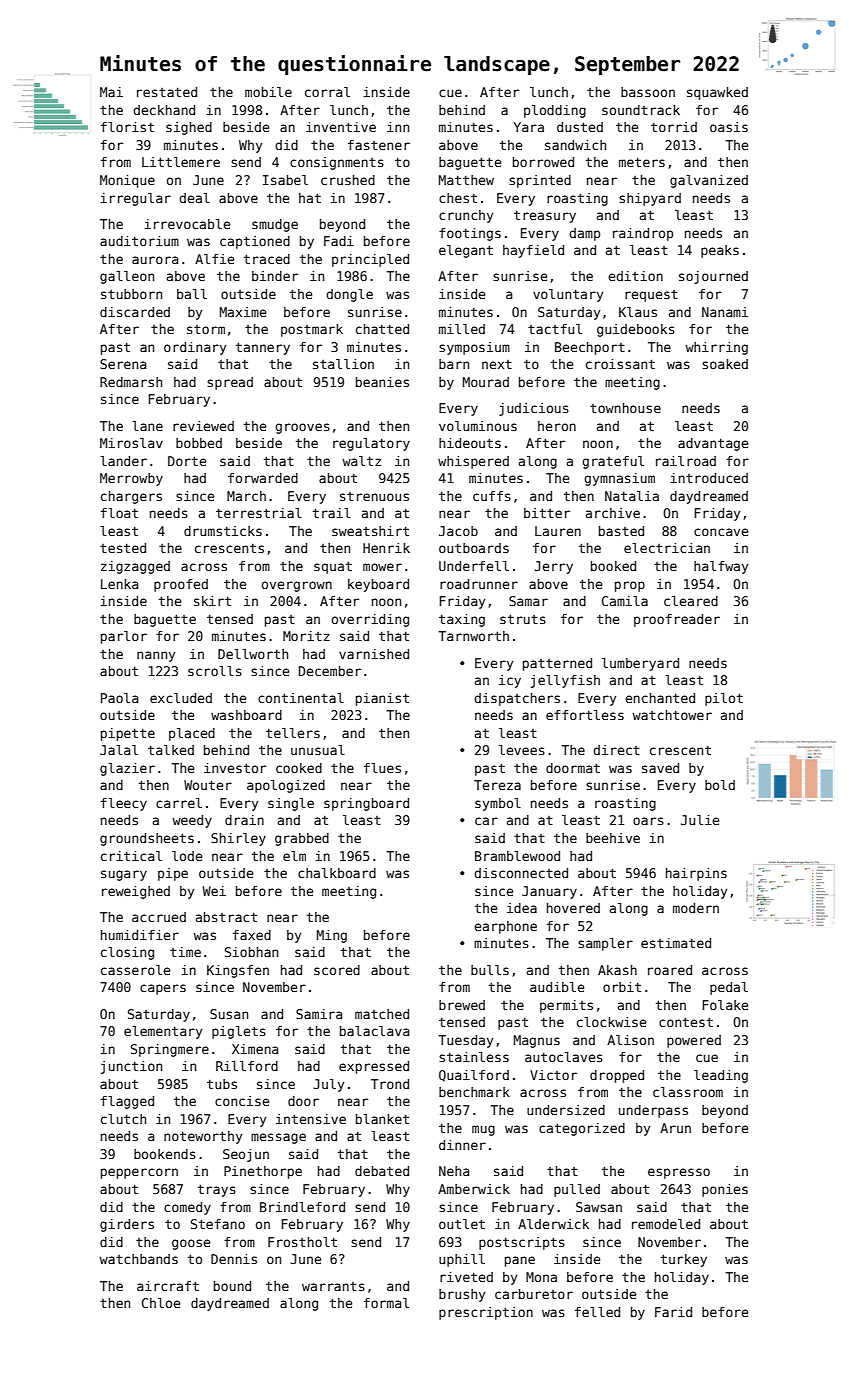  What do you see at coordinates (599, 1207) in the screenshot?
I see `Sawsan` at bounding box center [599, 1207].
